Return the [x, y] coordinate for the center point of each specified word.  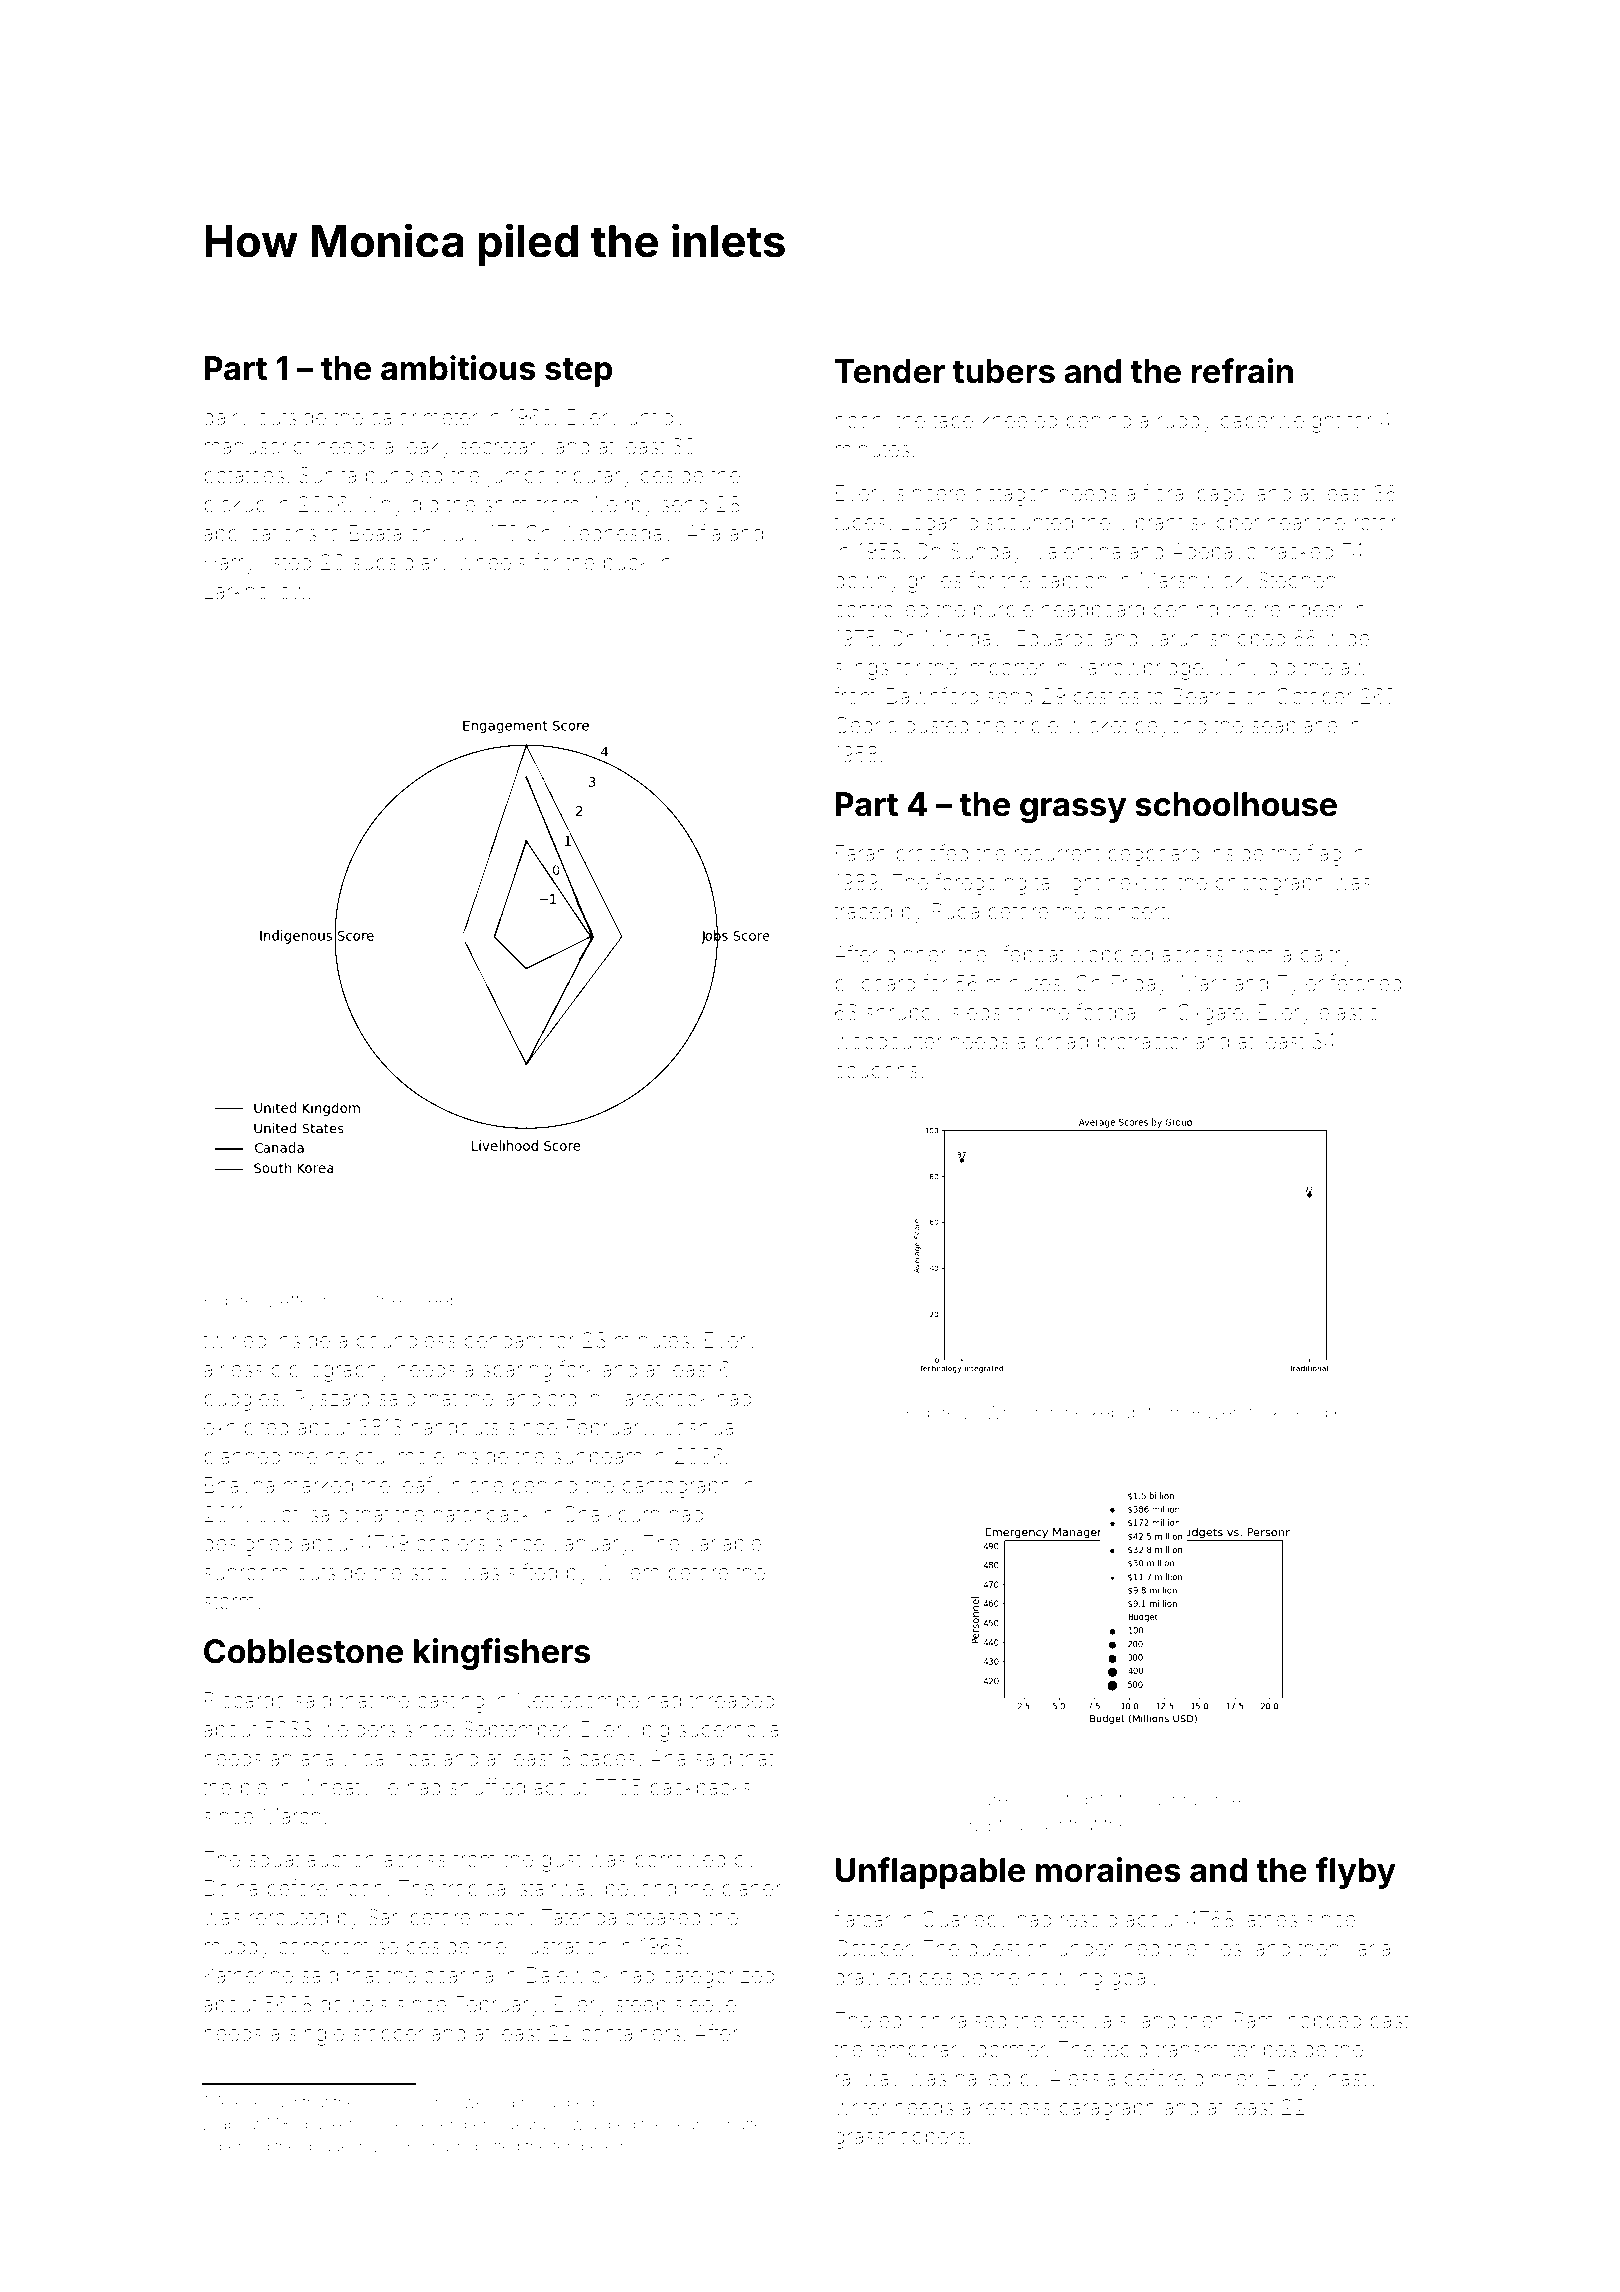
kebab [1116, 1412]
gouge [327, 2149]
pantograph [677, 1488]
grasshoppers [900, 2138]
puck [626, 564]
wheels [492, 562]
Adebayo [1214, 553]
